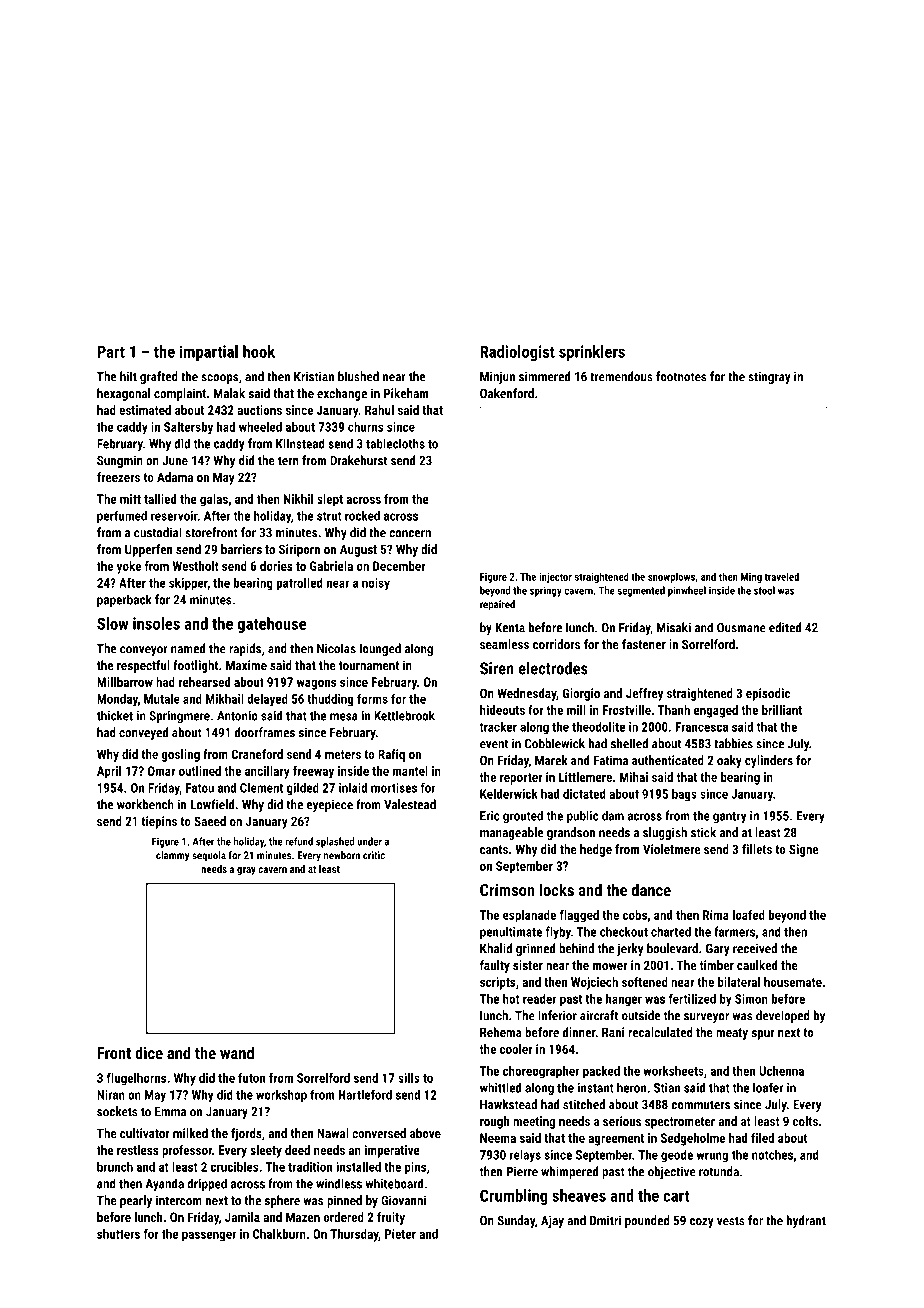 The height and width of the image is (1308, 924). I want to click on Radiologist, so click(517, 353).
